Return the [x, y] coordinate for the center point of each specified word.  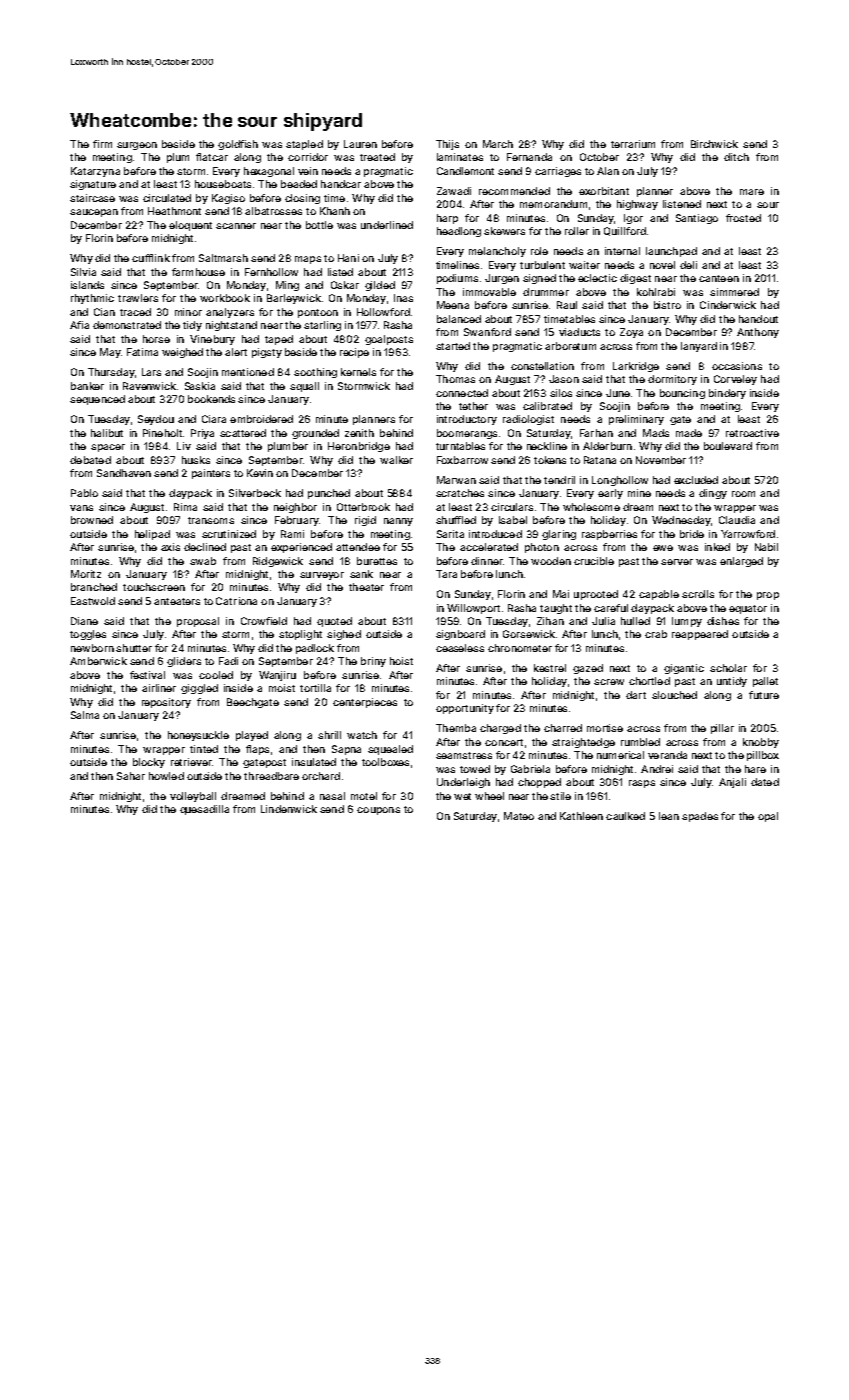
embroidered [261, 419]
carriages [558, 172]
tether [473, 406]
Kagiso [228, 199]
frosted [743, 218]
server [677, 562]
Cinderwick [728, 305]
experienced [301, 548]
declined [205, 547]
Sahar [131, 776]
